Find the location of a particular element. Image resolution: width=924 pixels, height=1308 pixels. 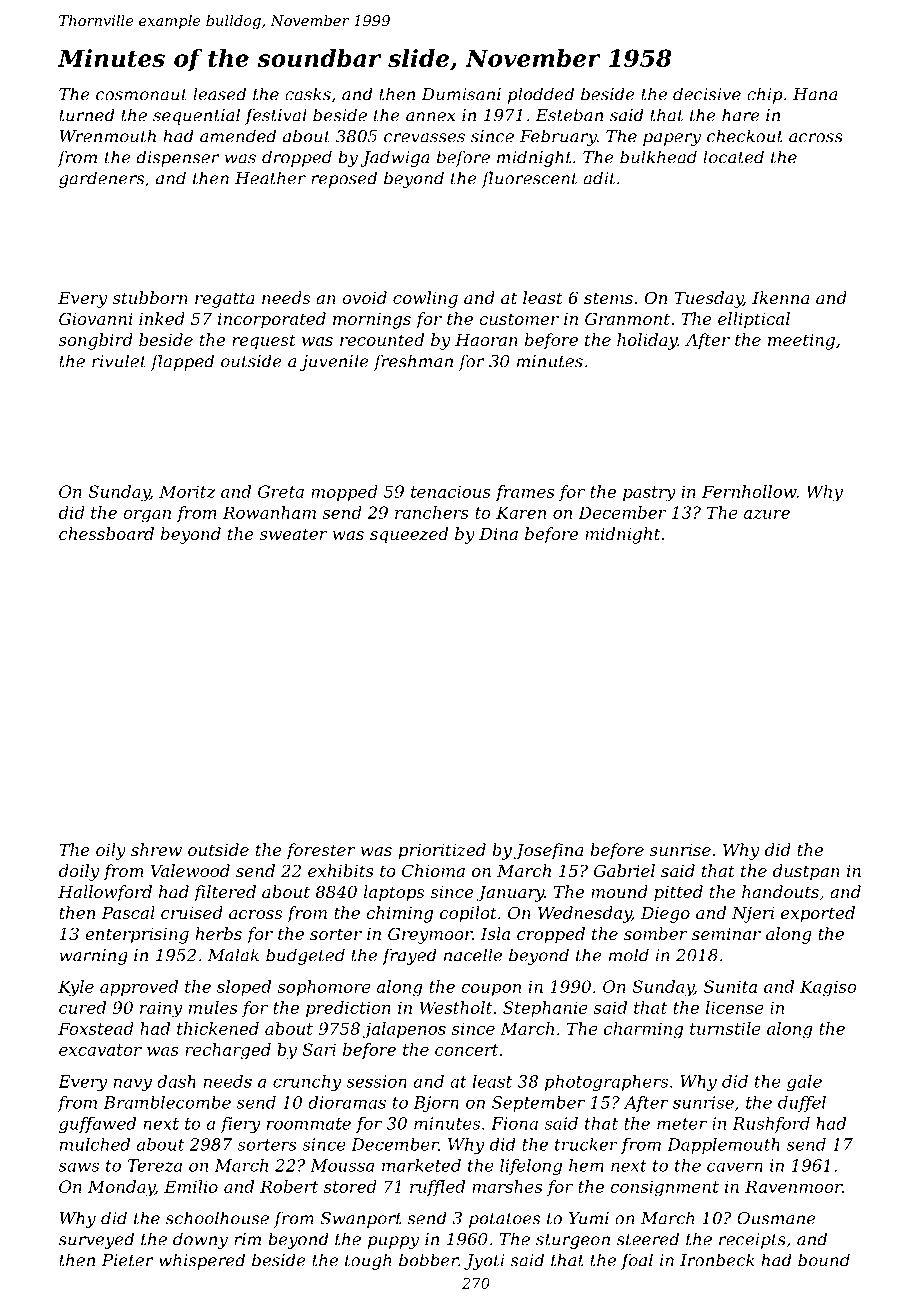

chessboard is located at coordinates (106, 533).
